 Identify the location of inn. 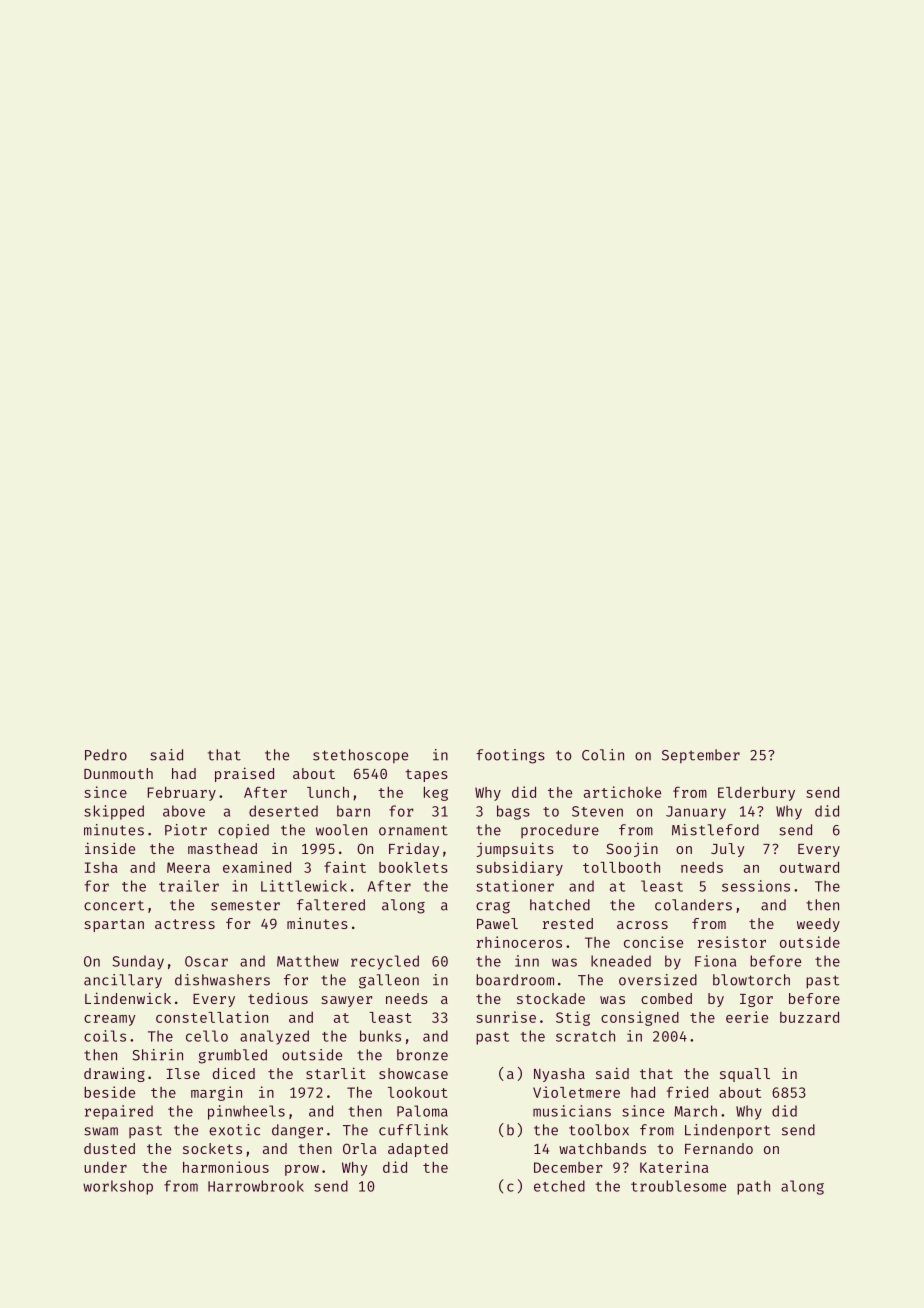
(527, 961).
